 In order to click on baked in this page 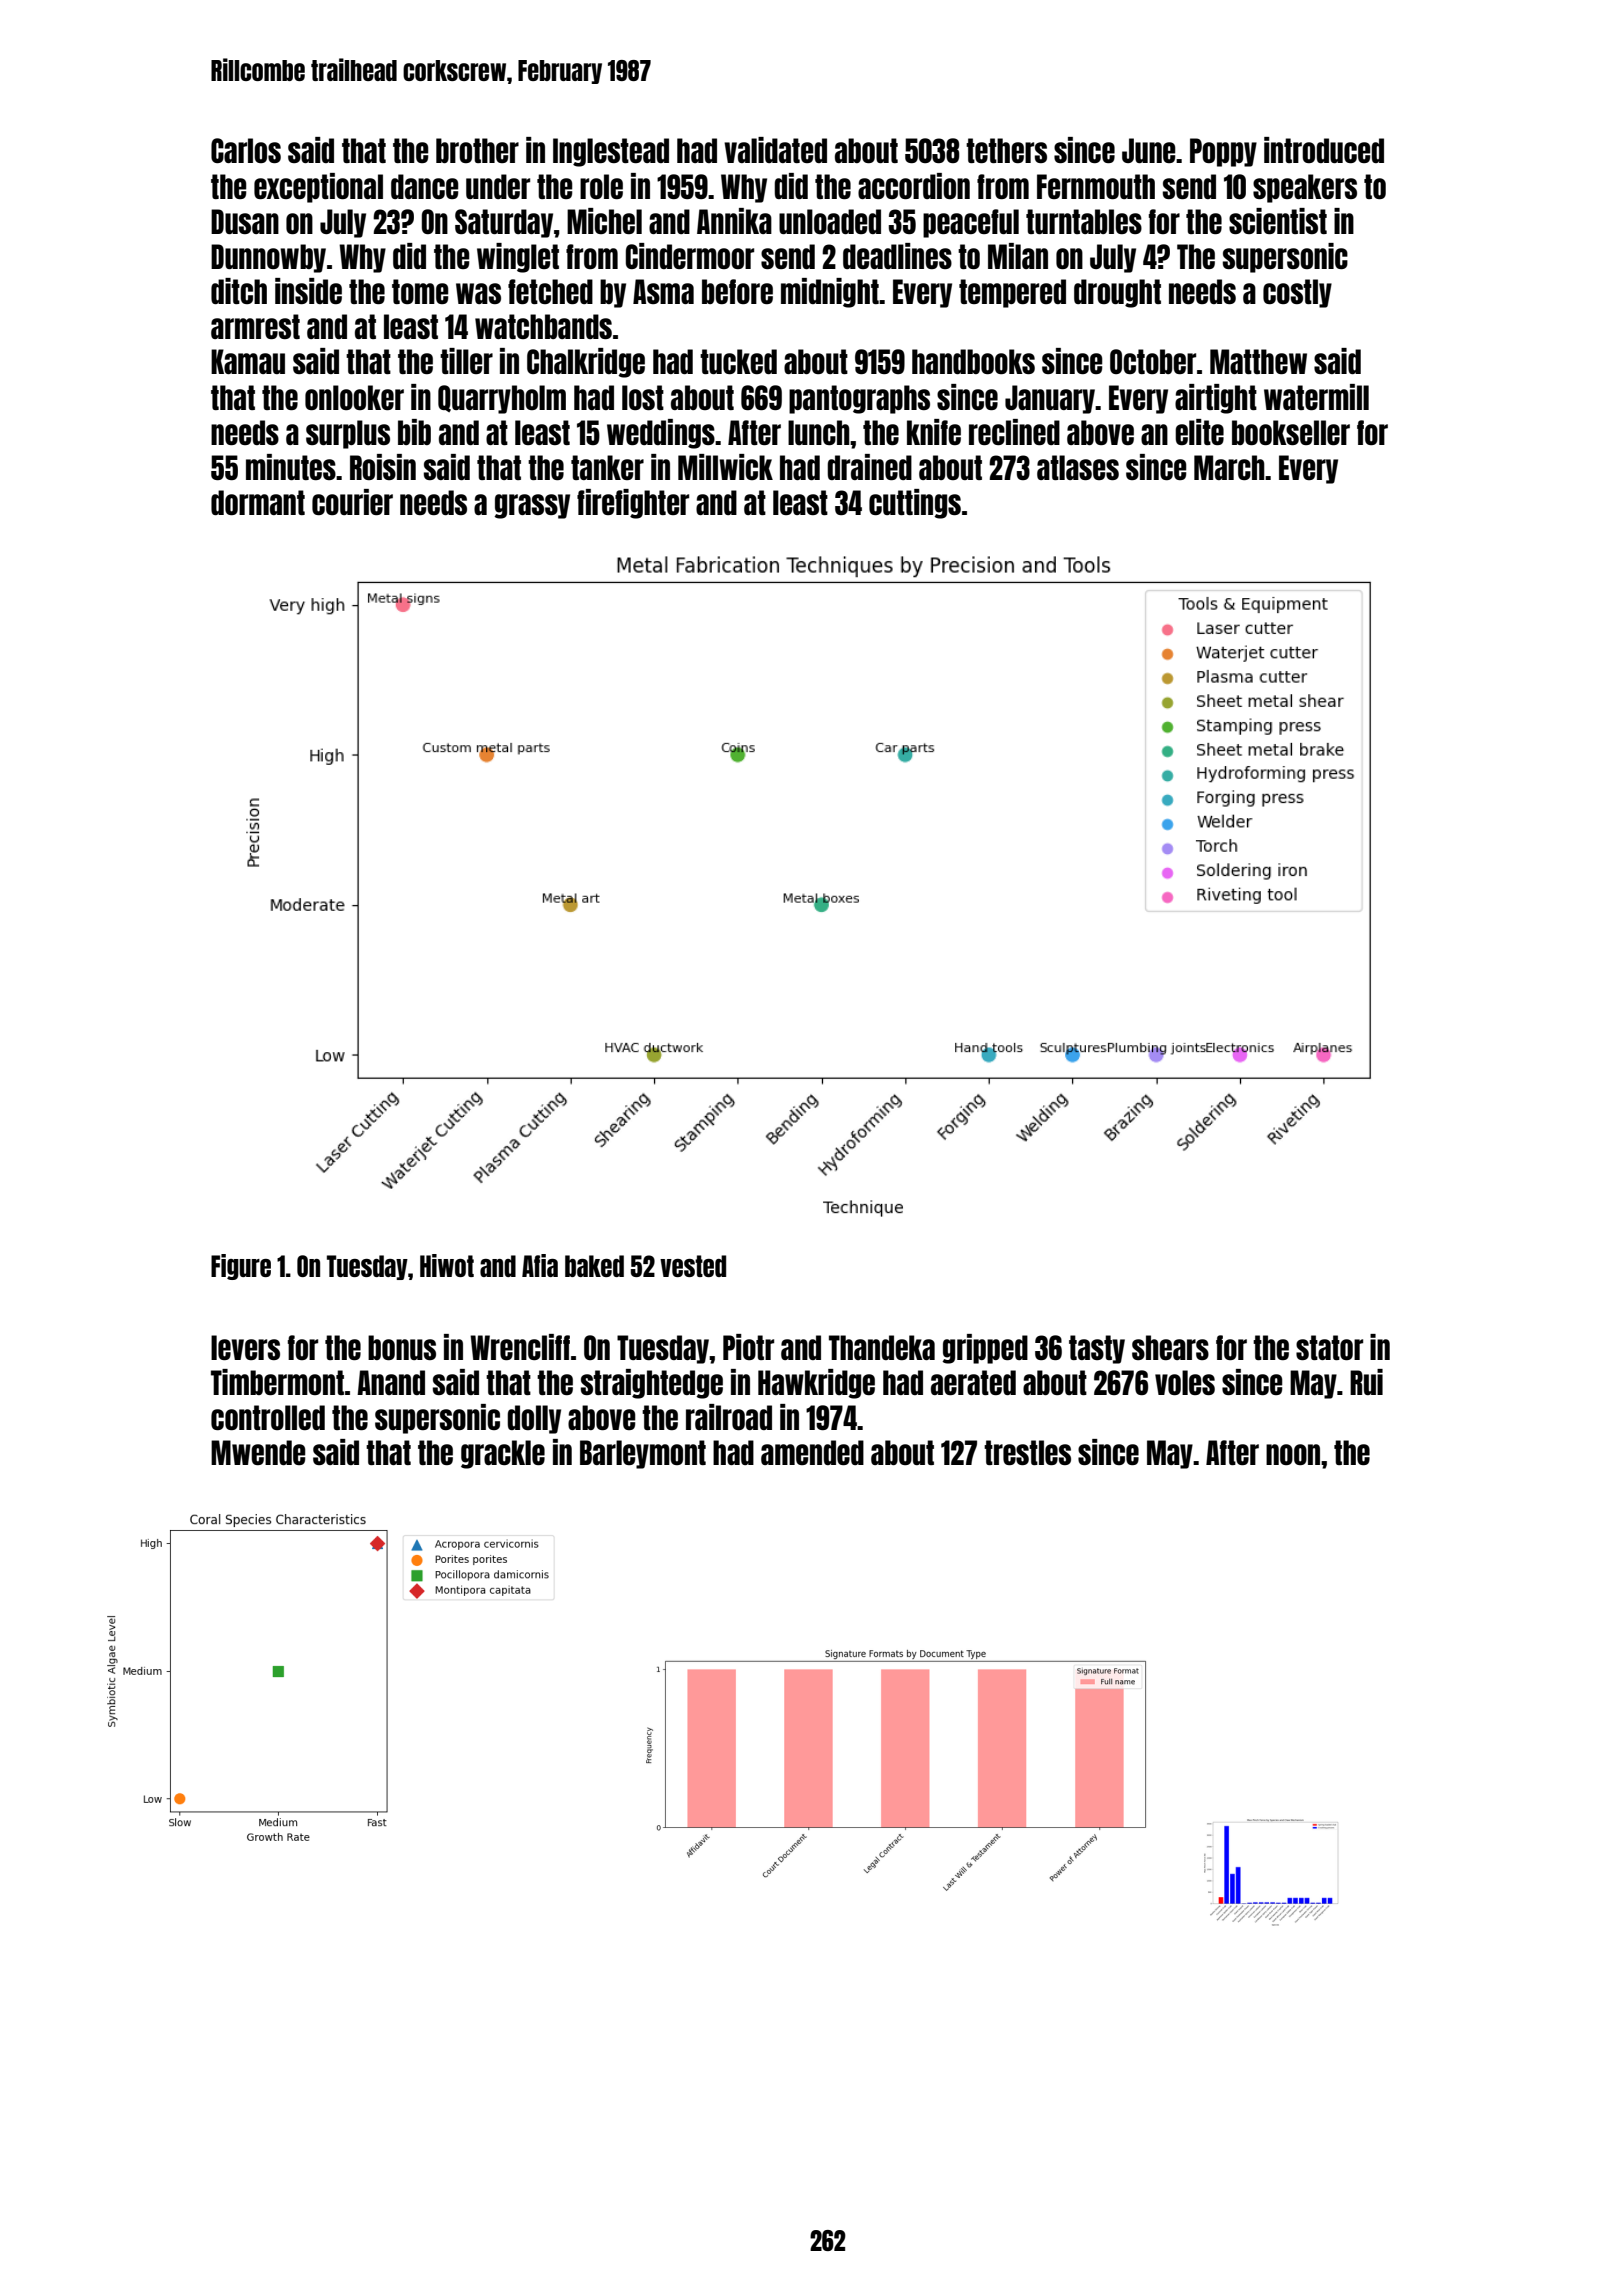, I will do `click(594, 1266)`.
